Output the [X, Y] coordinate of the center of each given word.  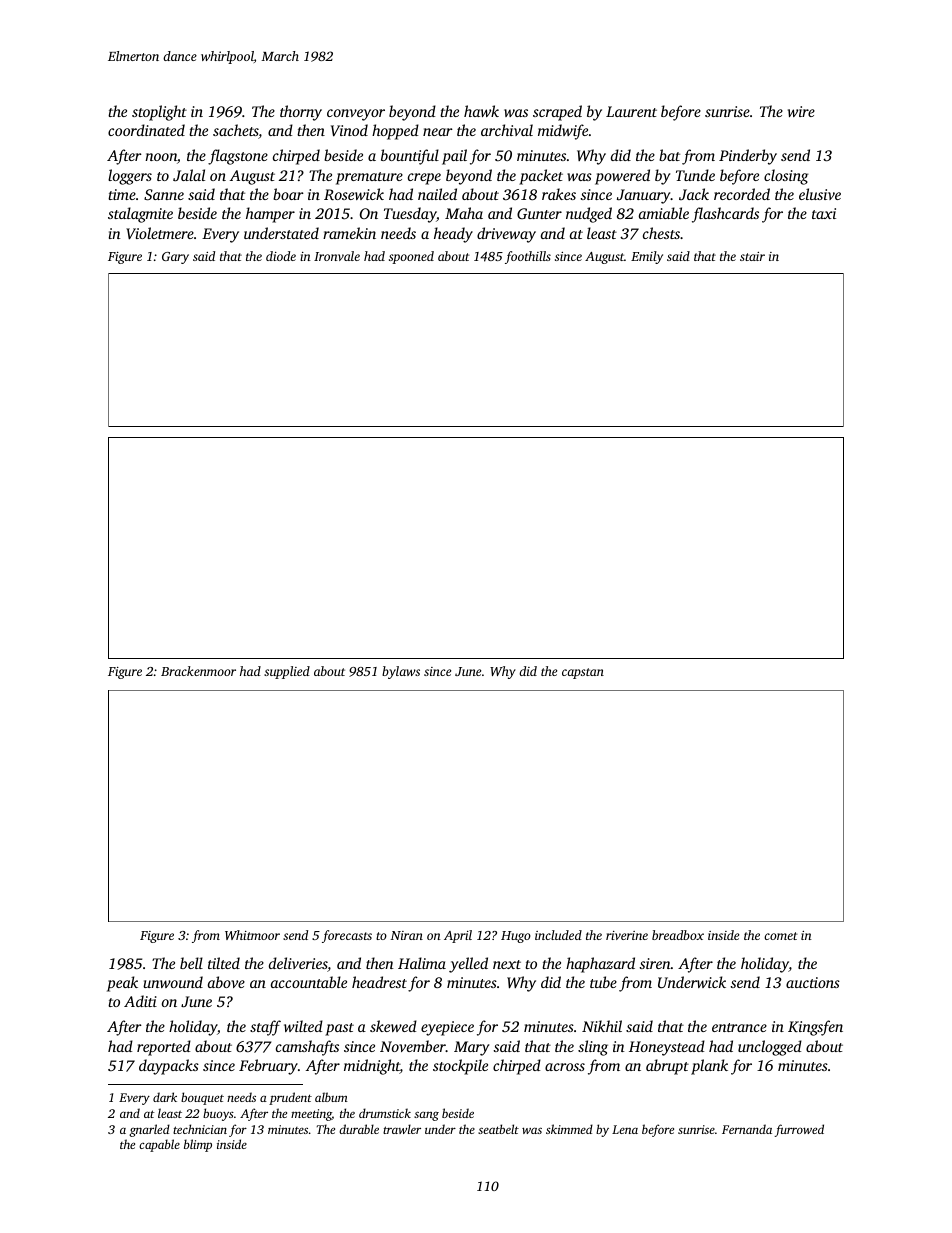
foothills [528, 257]
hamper [270, 215]
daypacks [169, 1067]
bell [191, 963]
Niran [406, 935]
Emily [647, 257]
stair [752, 256]
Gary [175, 258]
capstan [583, 673]
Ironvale [337, 256]
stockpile [460, 1067]
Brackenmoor [198, 671]
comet [781, 936]
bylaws [401, 672]
